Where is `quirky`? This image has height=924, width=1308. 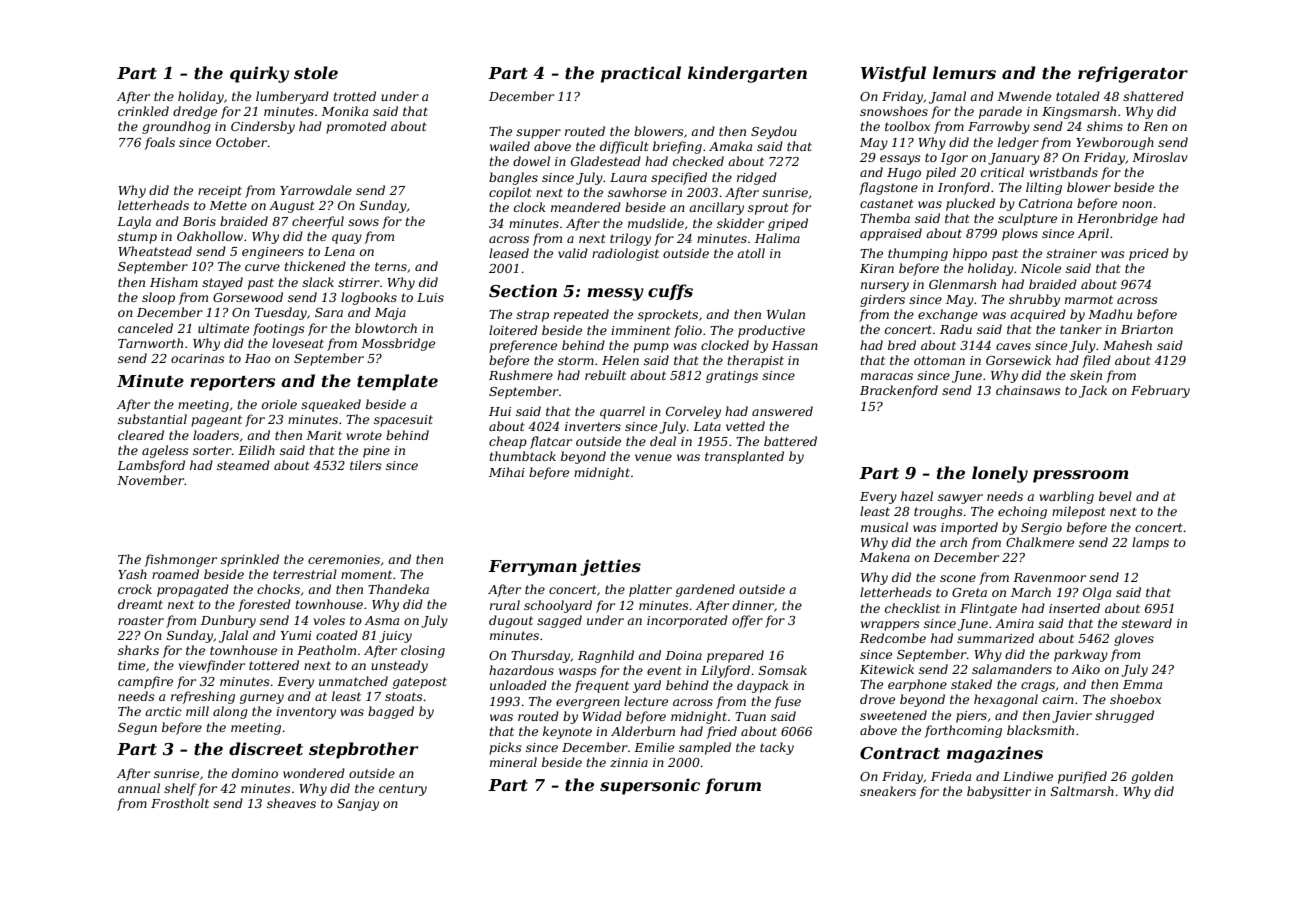
quirky is located at coordinates (259, 74).
